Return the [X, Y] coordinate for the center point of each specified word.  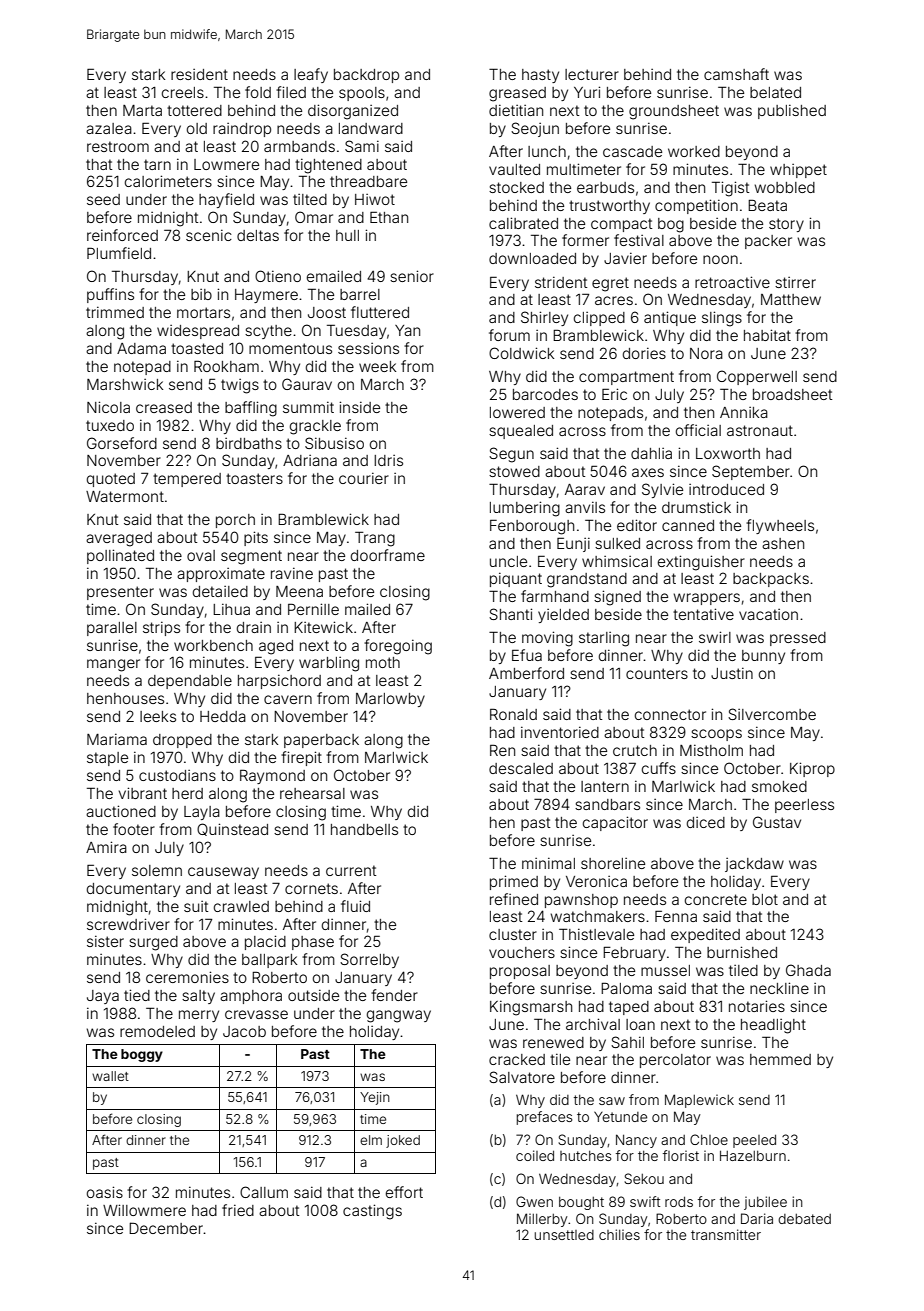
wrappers [707, 599]
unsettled [564, 1235]
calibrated [523, 223]
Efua [527, 655]
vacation [768, 614]
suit [196, 906]
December [166, 1228]
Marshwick [125, 384]
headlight [773, 1026]
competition [696, 206]
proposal [520, 972]
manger [113, 665]
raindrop [242, 130]
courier [364, 478]
